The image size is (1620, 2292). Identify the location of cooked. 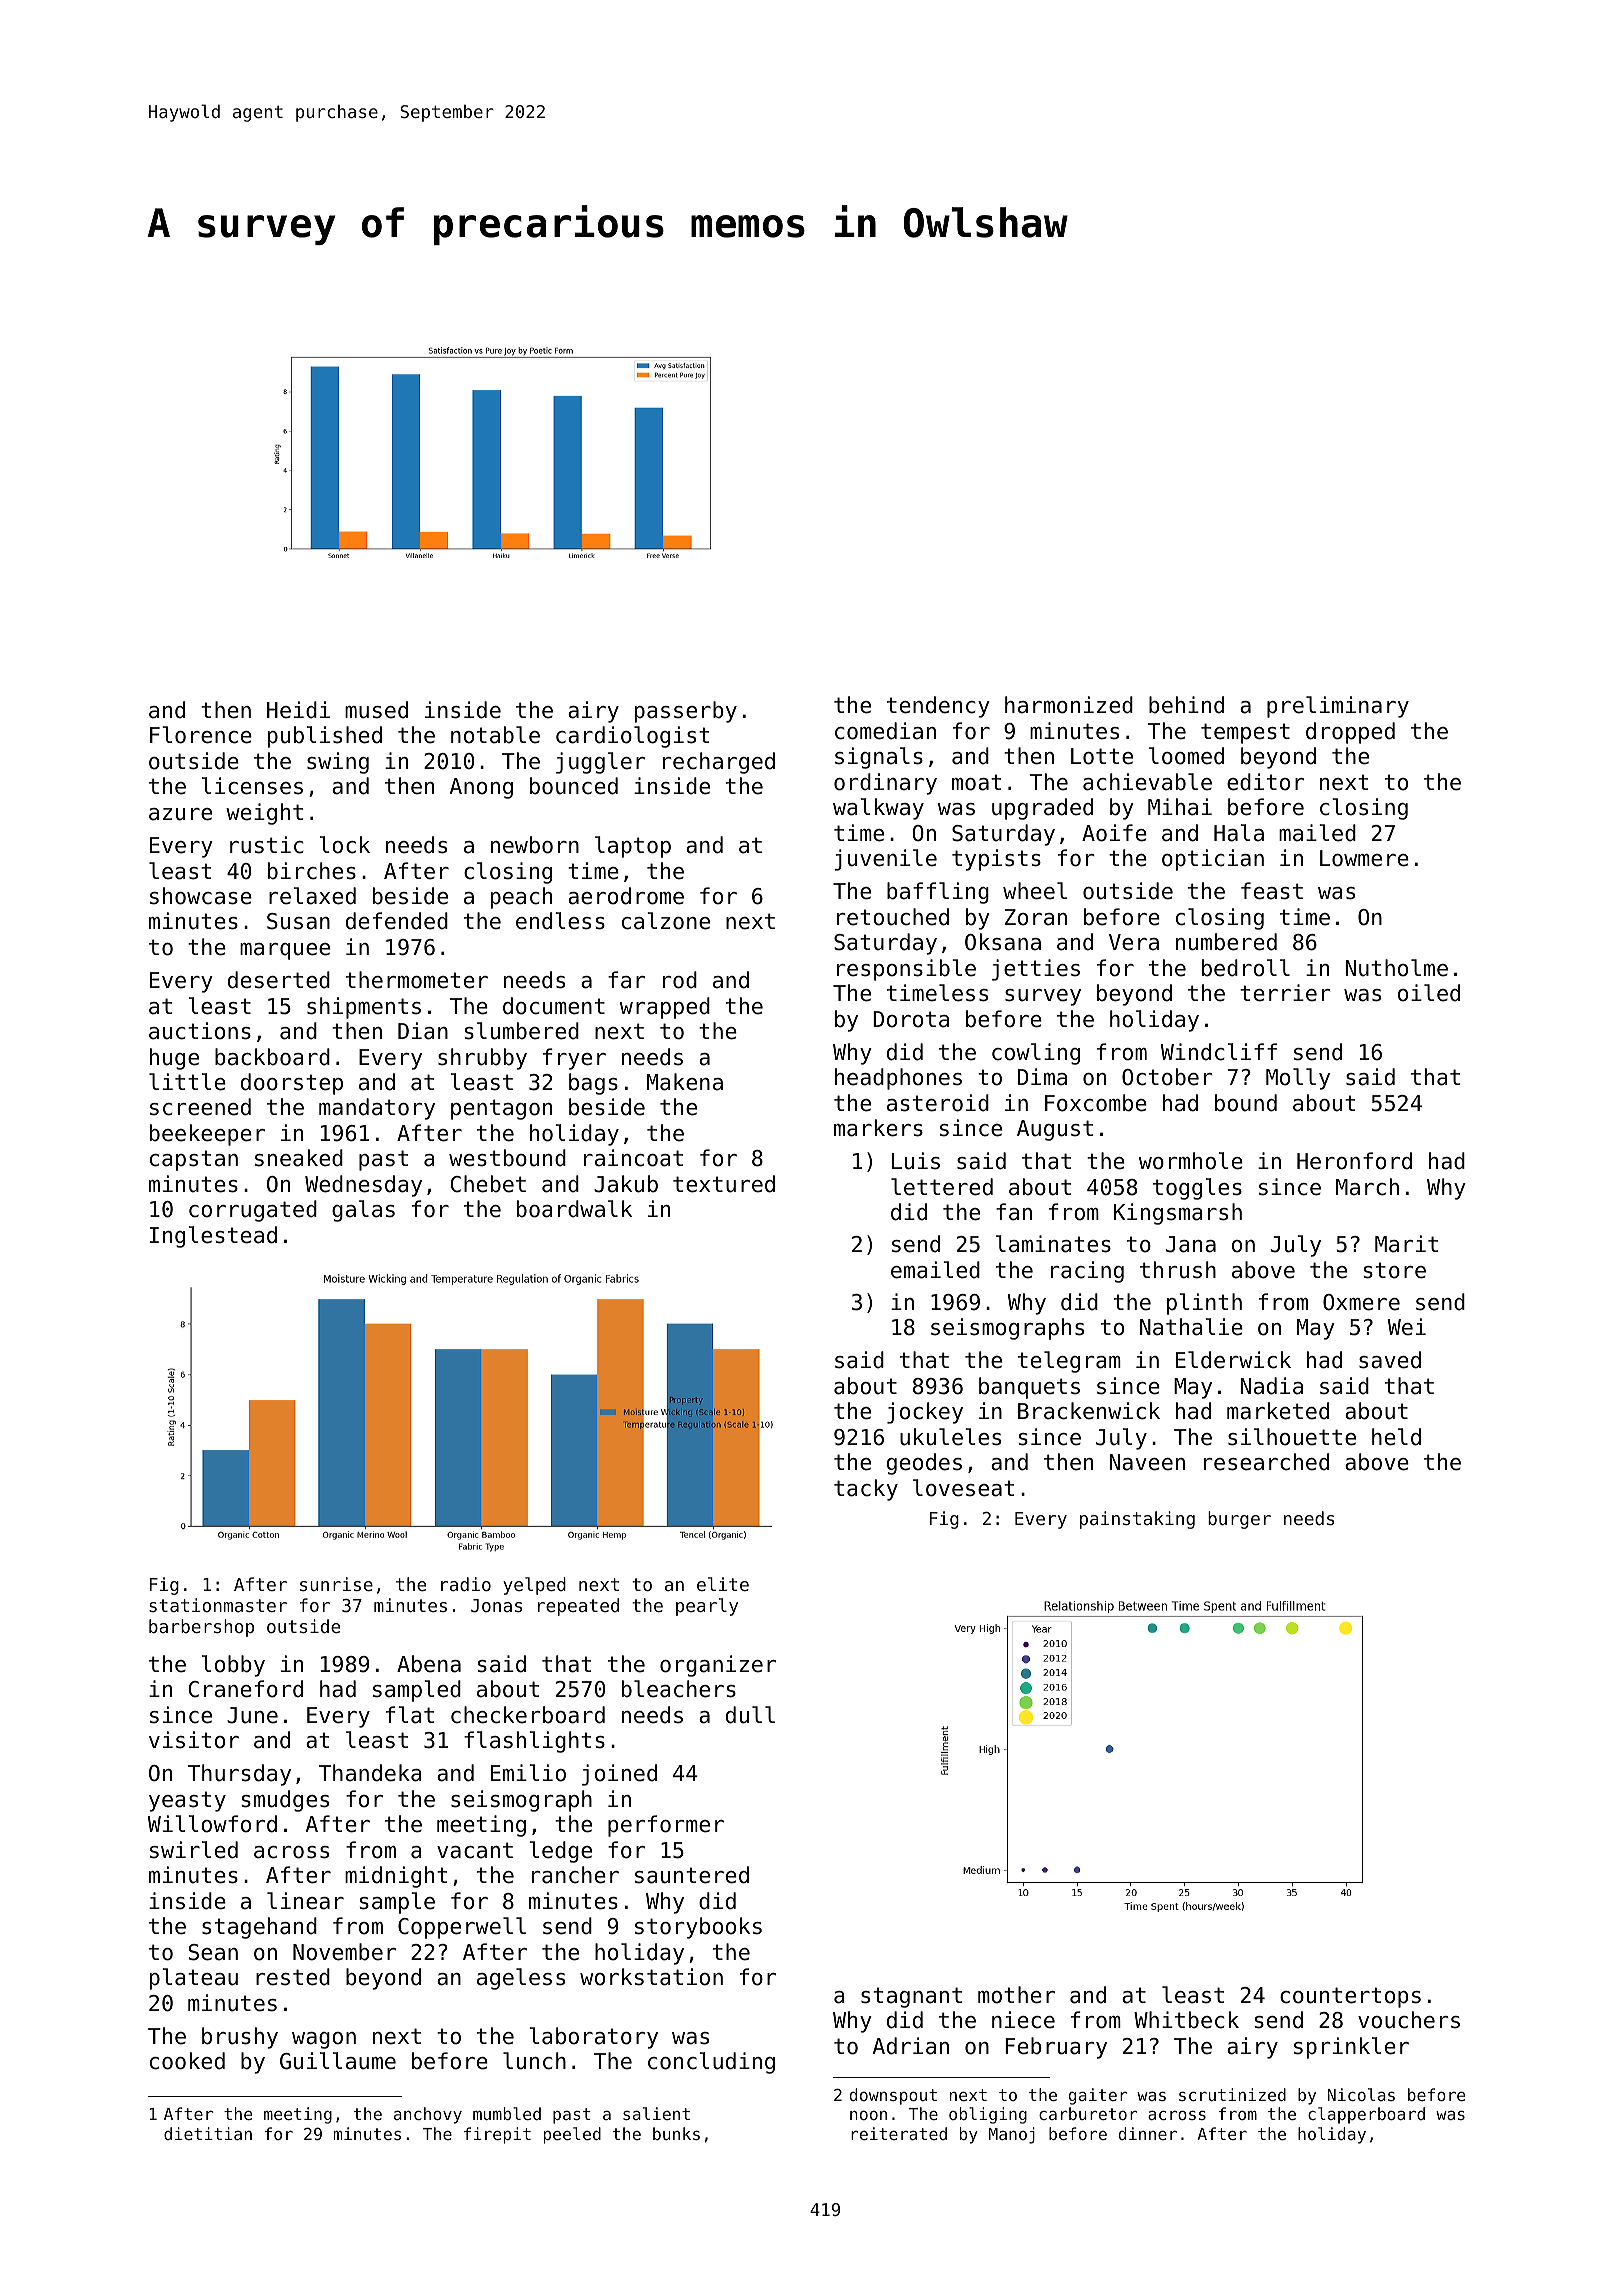
(187, 2061).
